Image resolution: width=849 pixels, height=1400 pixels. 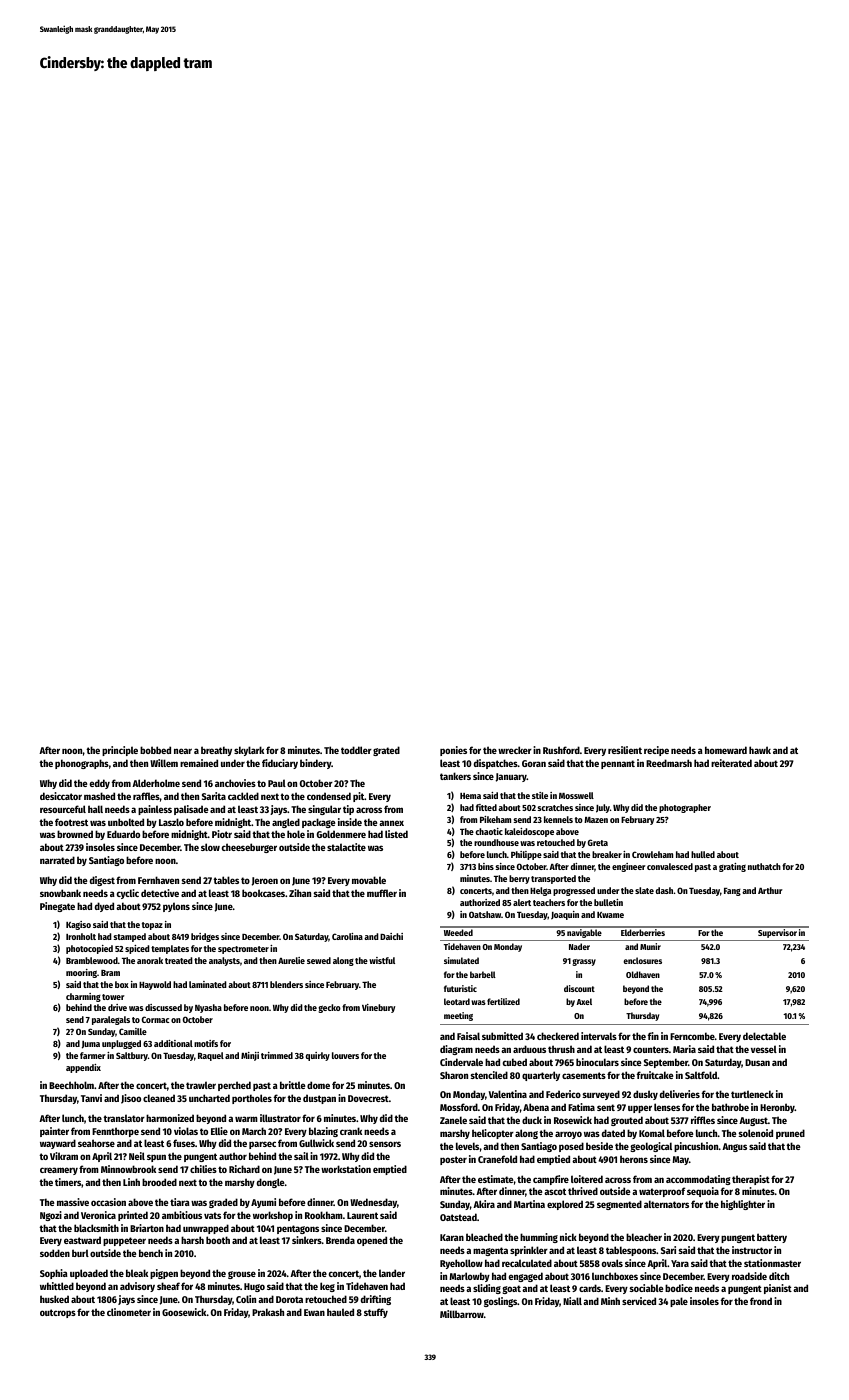 What do you see at coordinates (761, 1301) in the screenshot?
I see `frond` at bounding box center [761, 1301].
